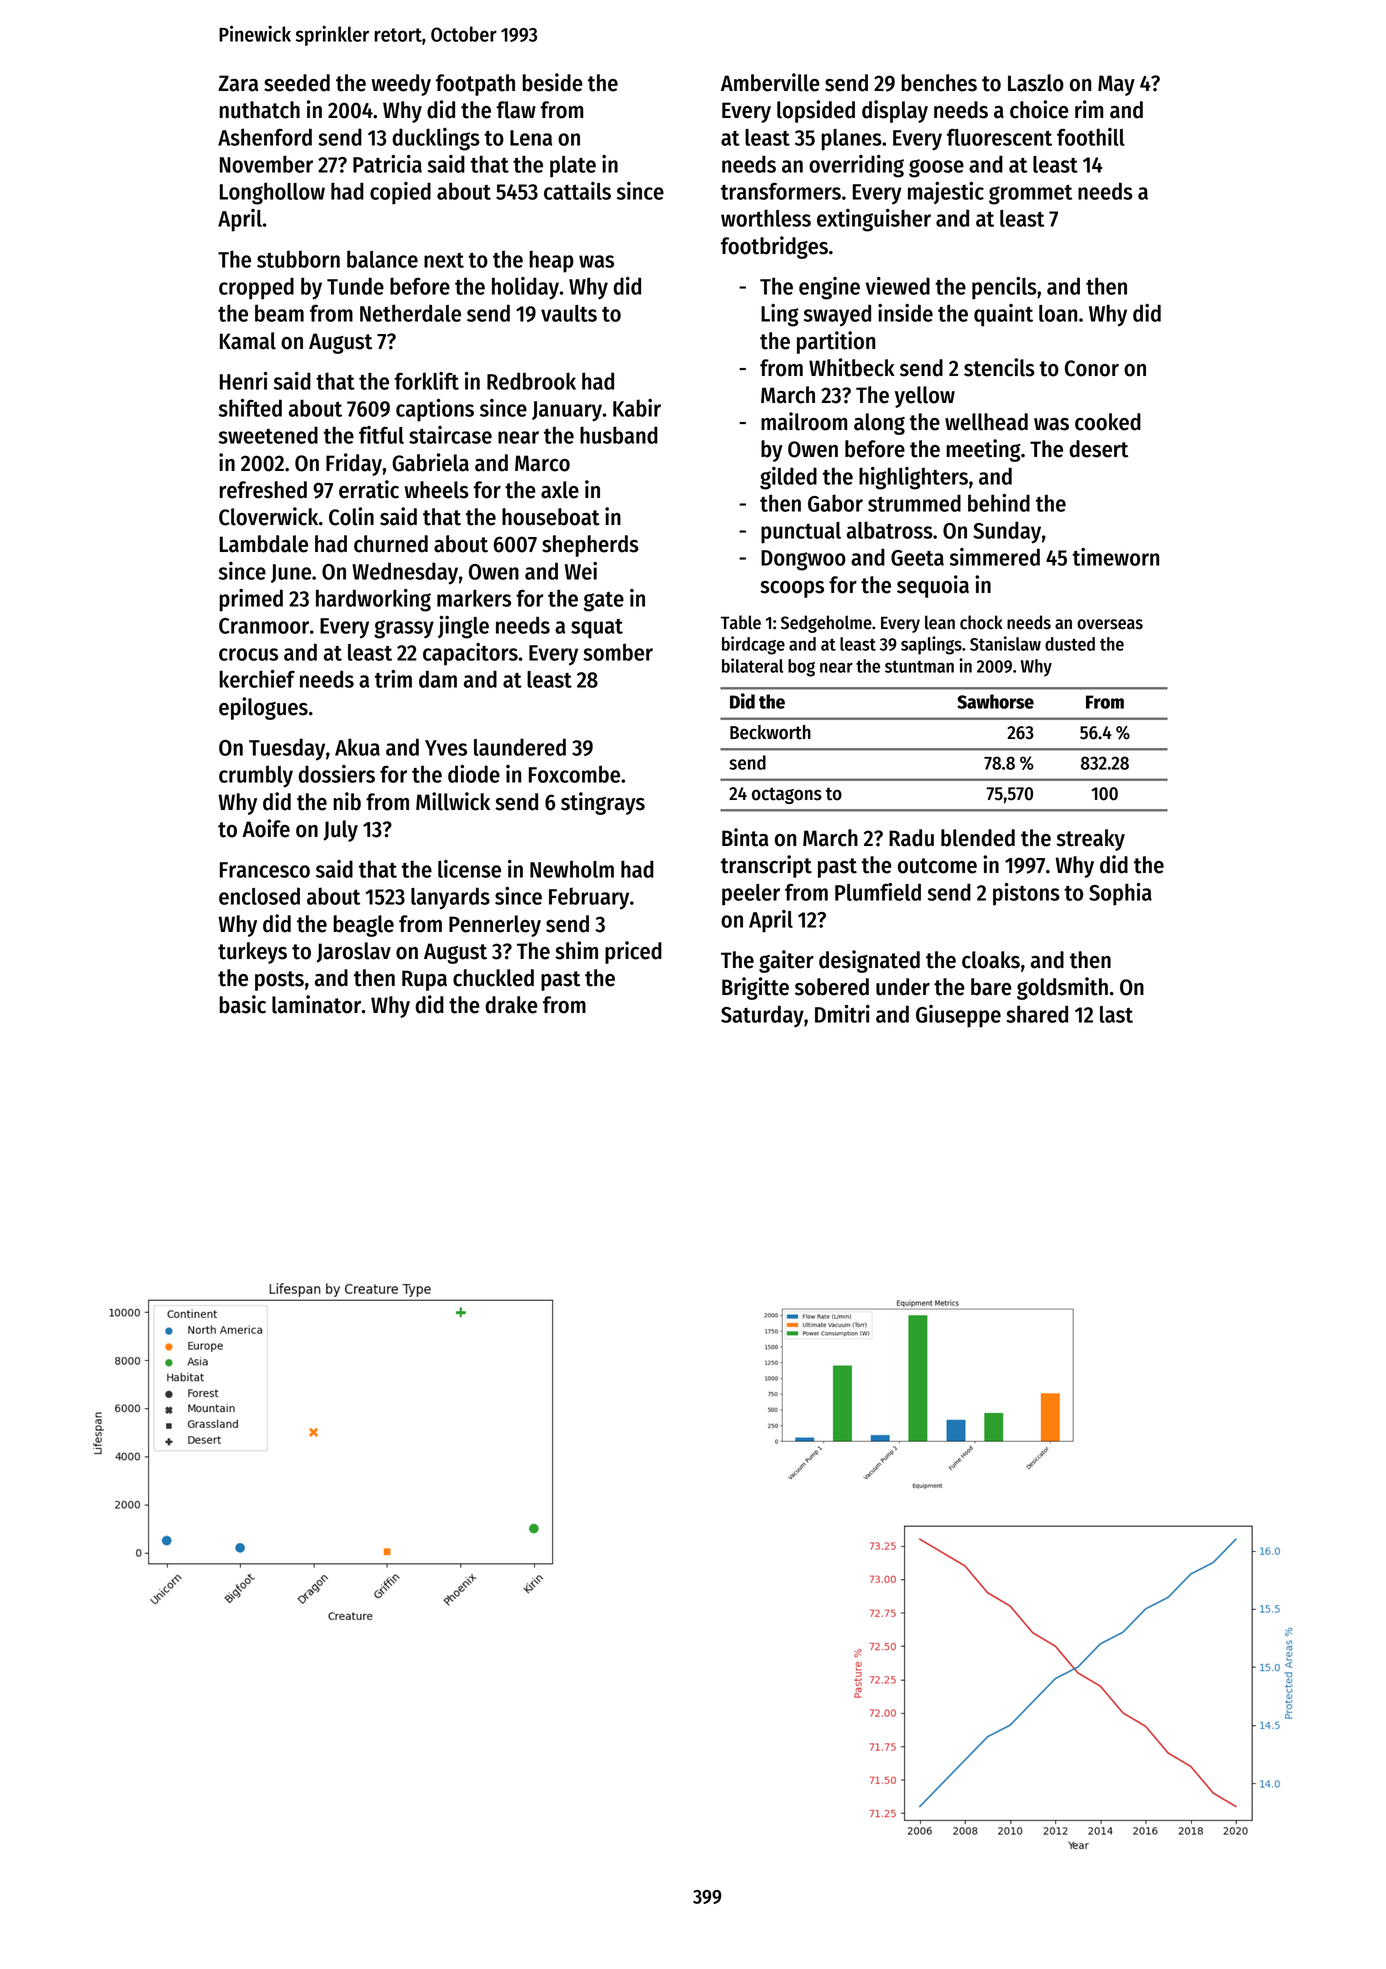 This screenshot has height=1969, width=1386. Describe the element at coordinates (551, 261) in the screenshot. I see `heap` at that location.
